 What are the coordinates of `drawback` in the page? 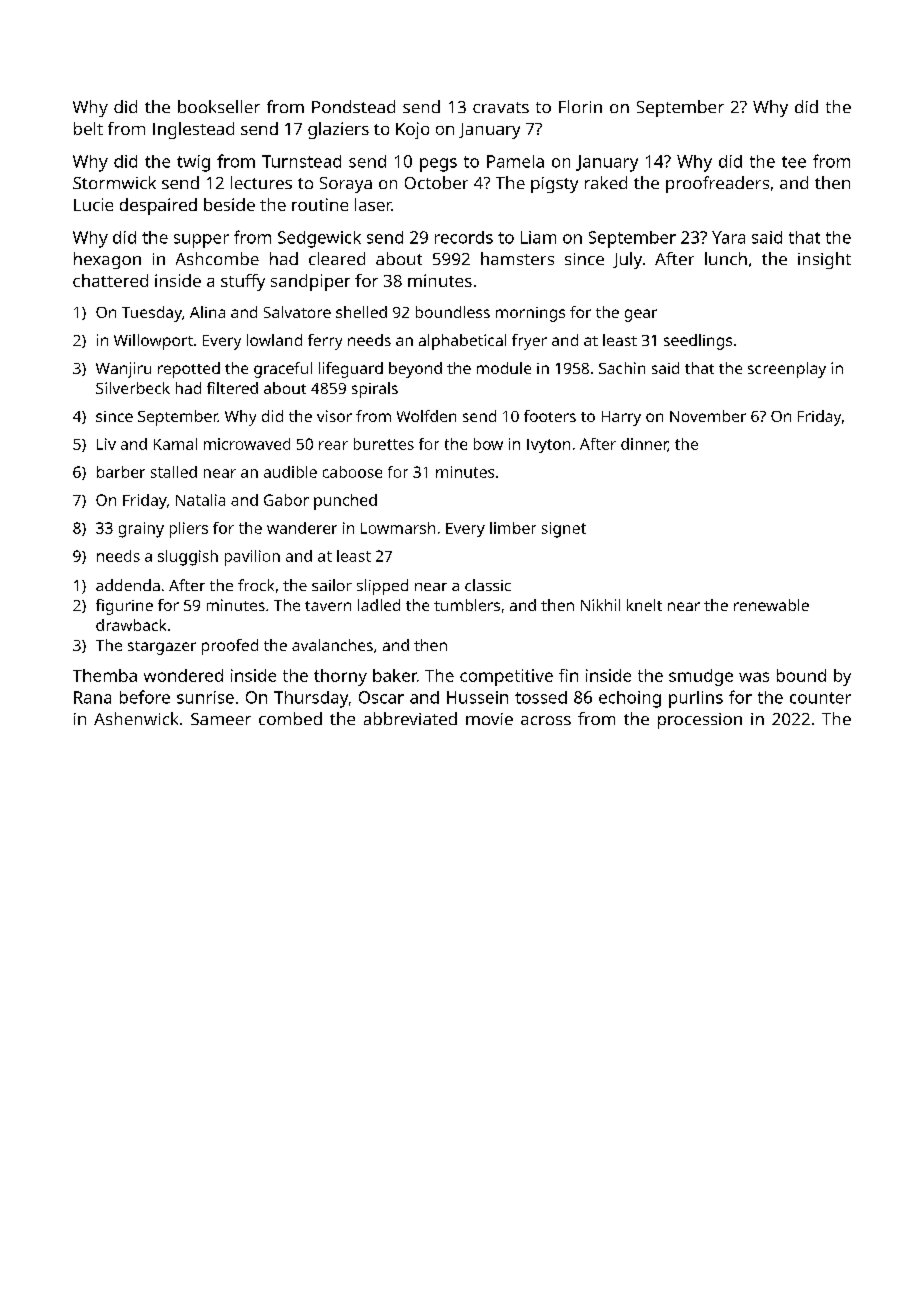 It's located at (131, 625).
